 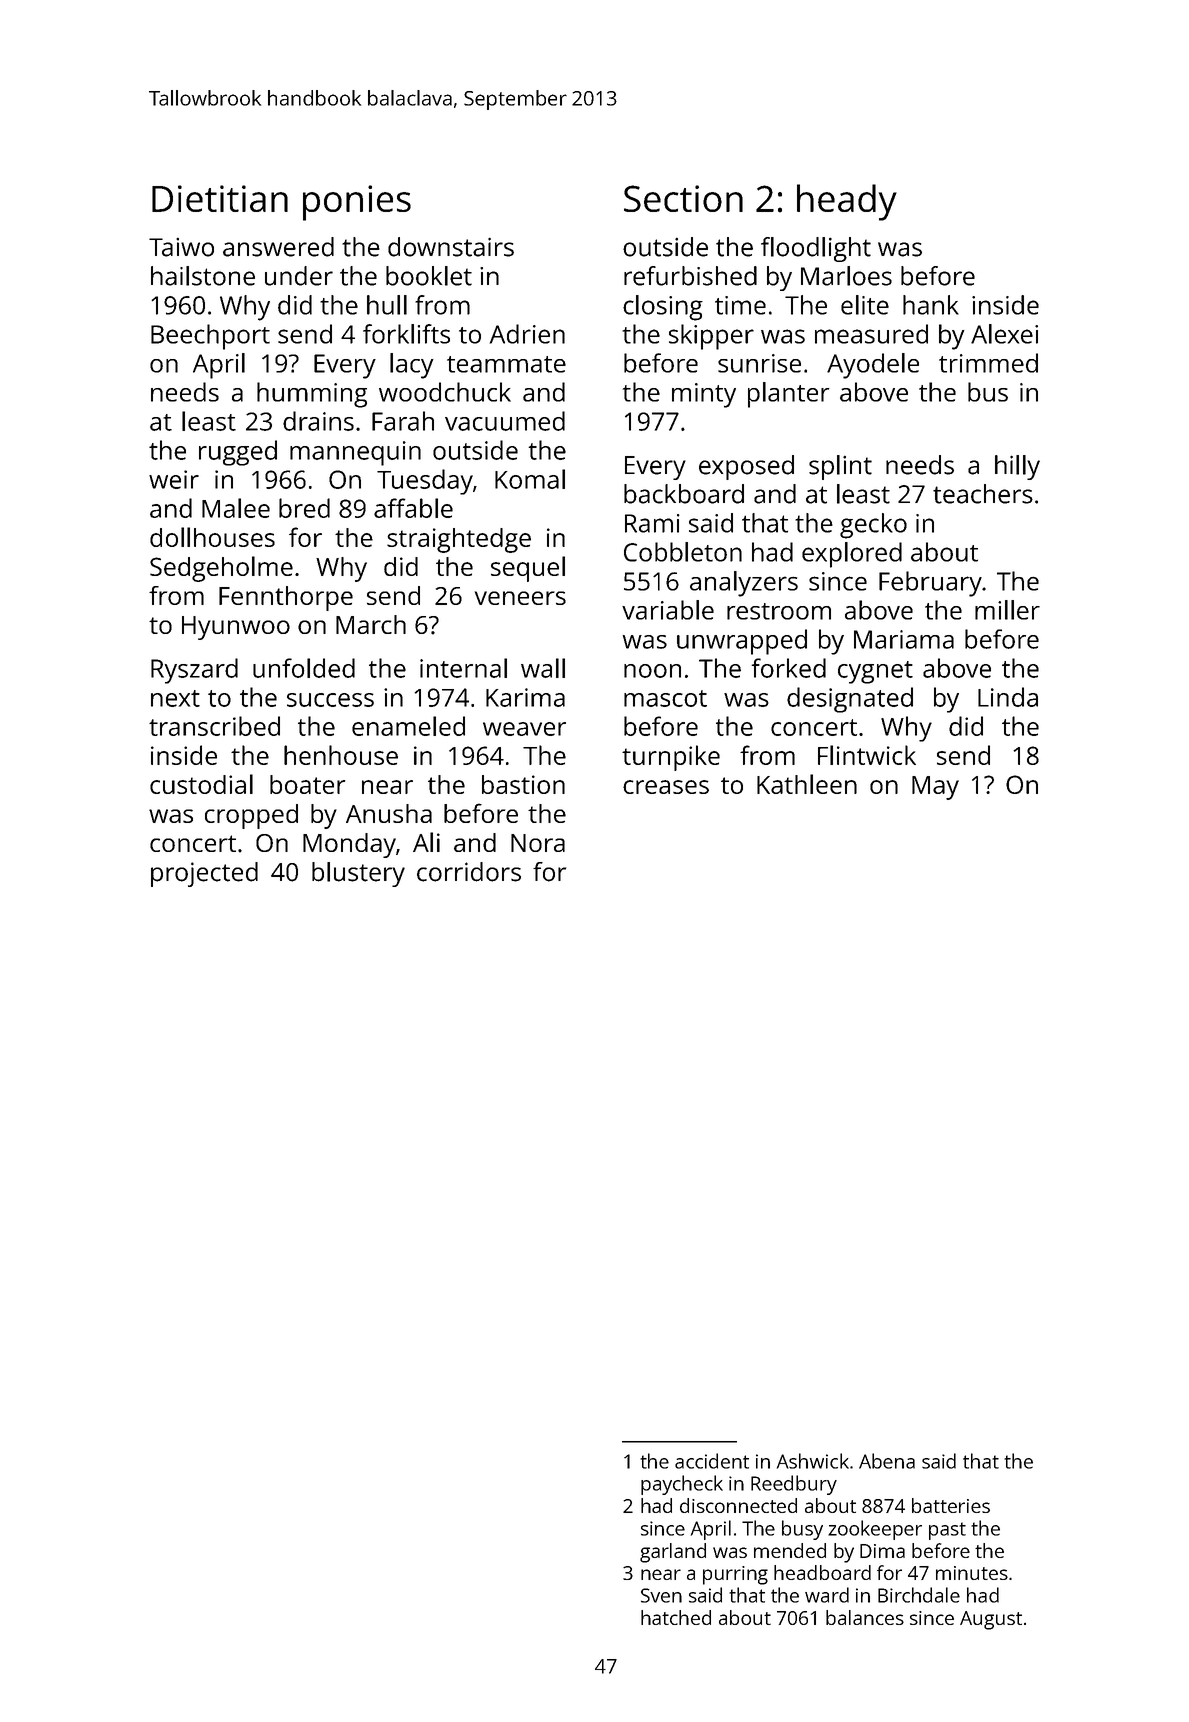 What do you see at coordinates (1007, 610) in the image?
I see `miller` at bounding box center [1007, 610].
